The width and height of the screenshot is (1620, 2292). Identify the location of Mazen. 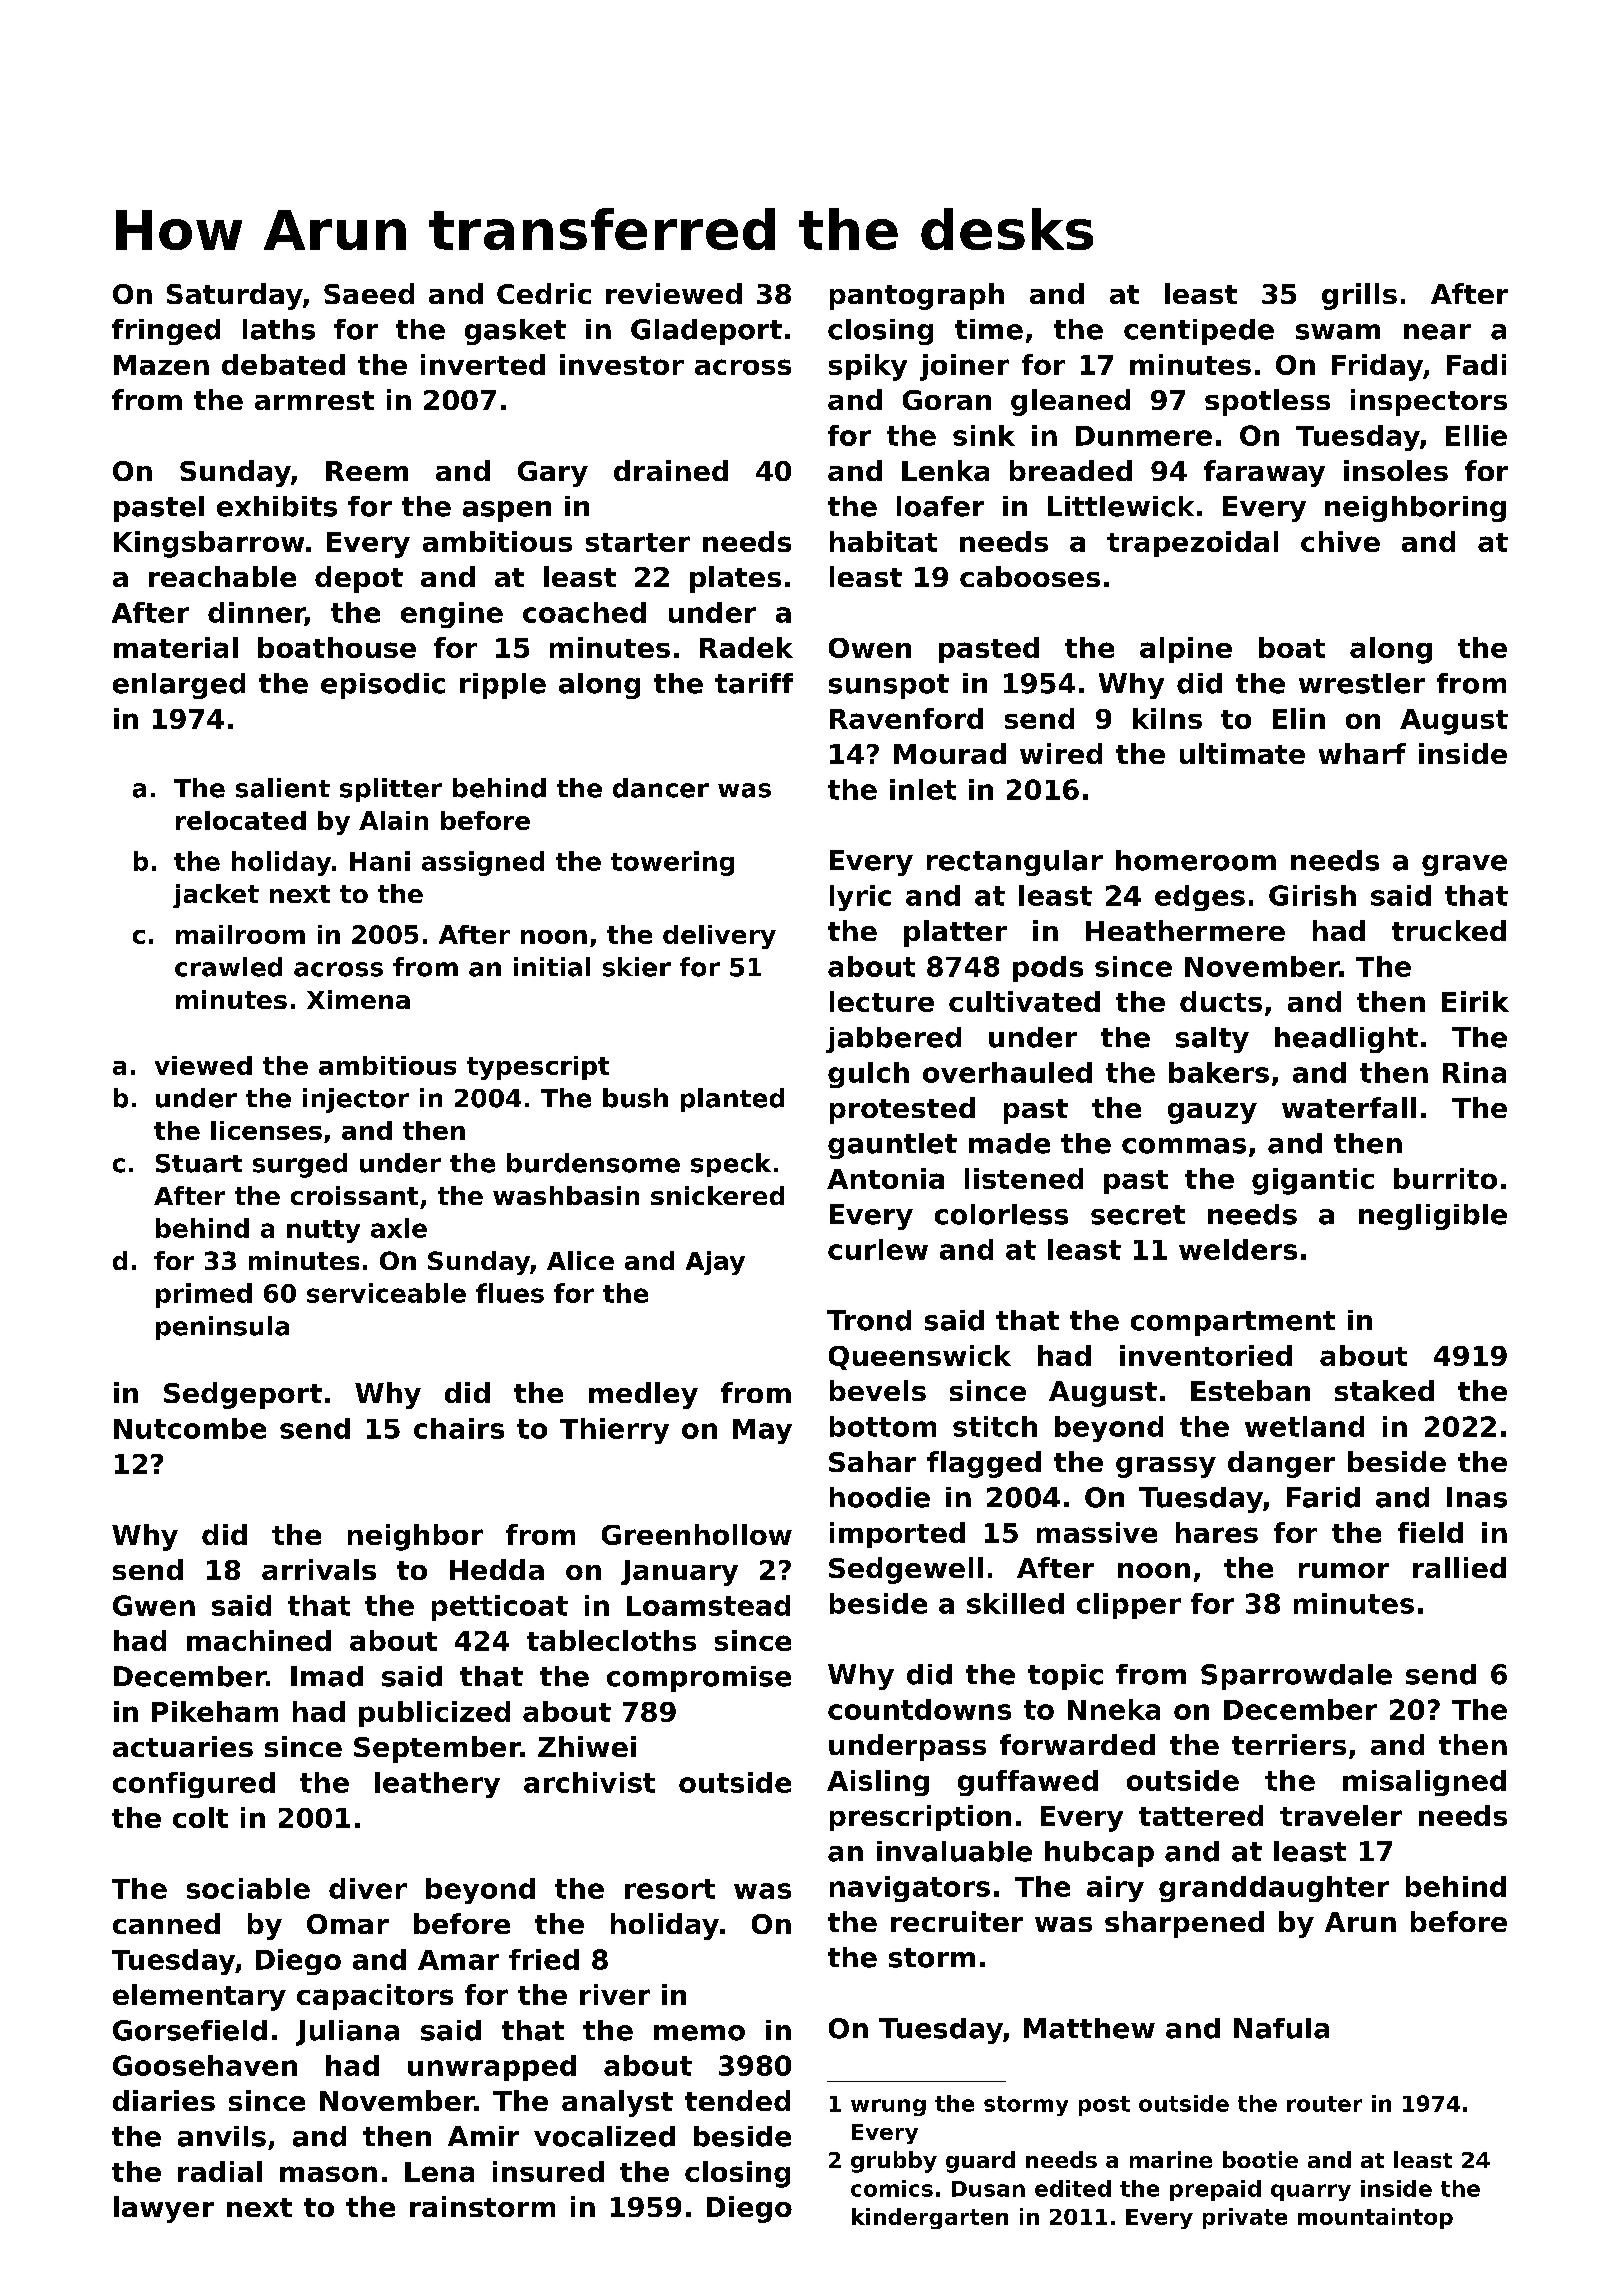
(161, 365).
